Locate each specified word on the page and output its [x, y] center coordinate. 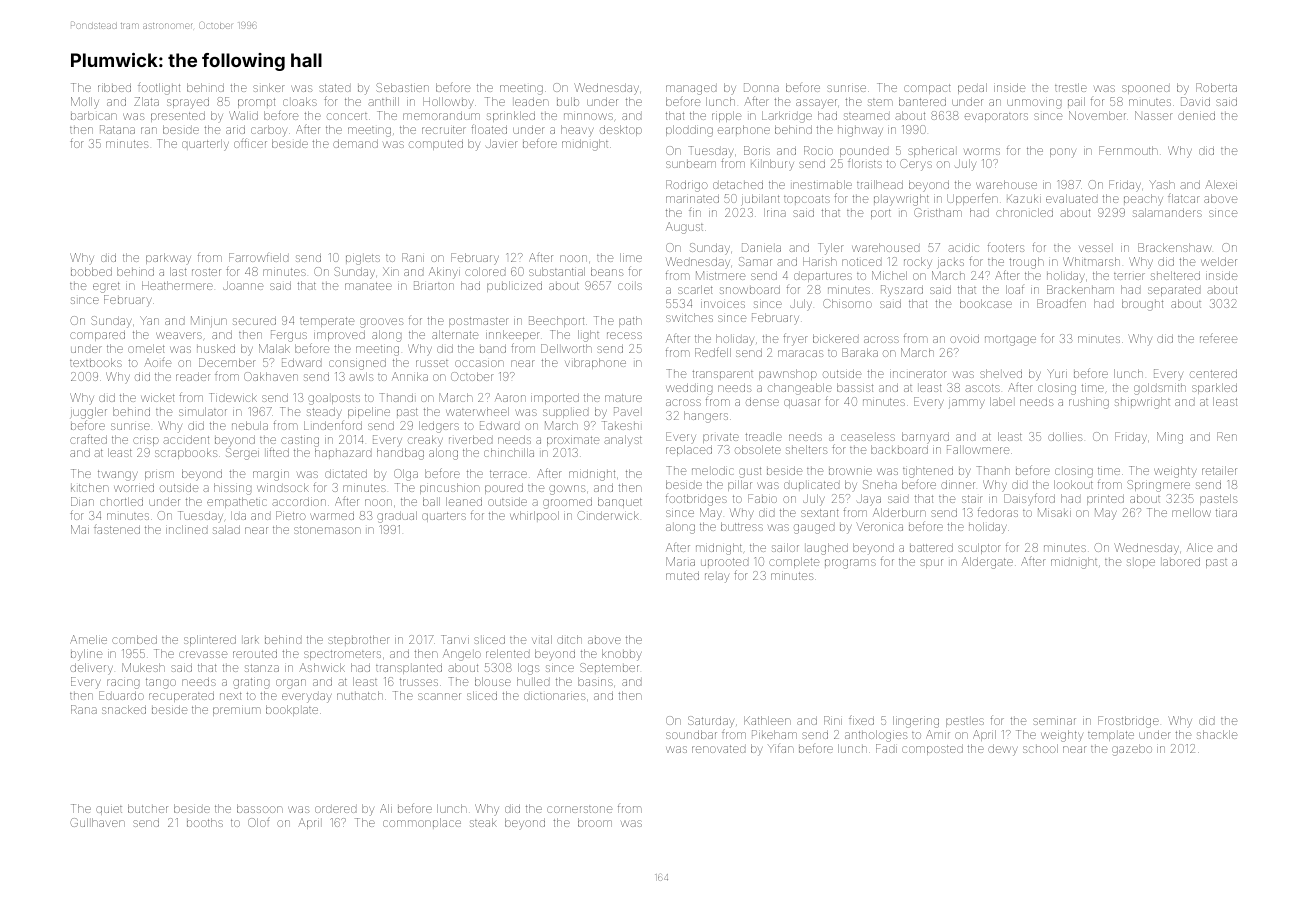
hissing [232, 489]
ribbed [114, 87]
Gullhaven [97, 822]
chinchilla [509, 452]
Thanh [993, 470]
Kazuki [1024, 198]
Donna [761, 87]
